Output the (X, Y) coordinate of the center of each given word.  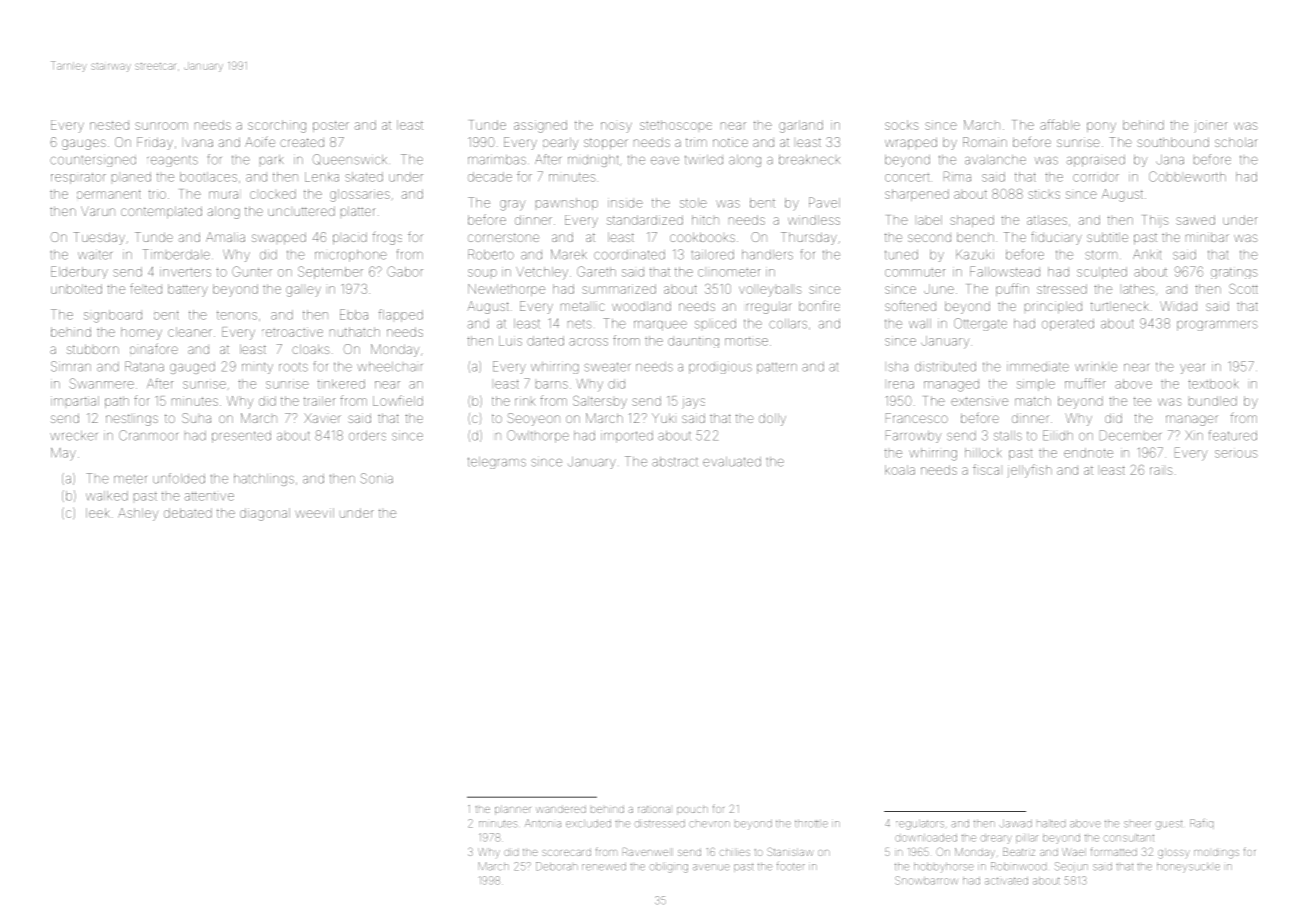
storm (1101, 255)
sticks (1044, 194)
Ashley (138, 514)
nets (580, 324)
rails (1161, 470)
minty (257, 368)
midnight (593, 161)
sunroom (161, 126)
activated (1007, 881)
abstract (674, 462)
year (1192, 369)
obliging (669, 868)
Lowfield (398, 400)
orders (367, 436)
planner (513, 810)
